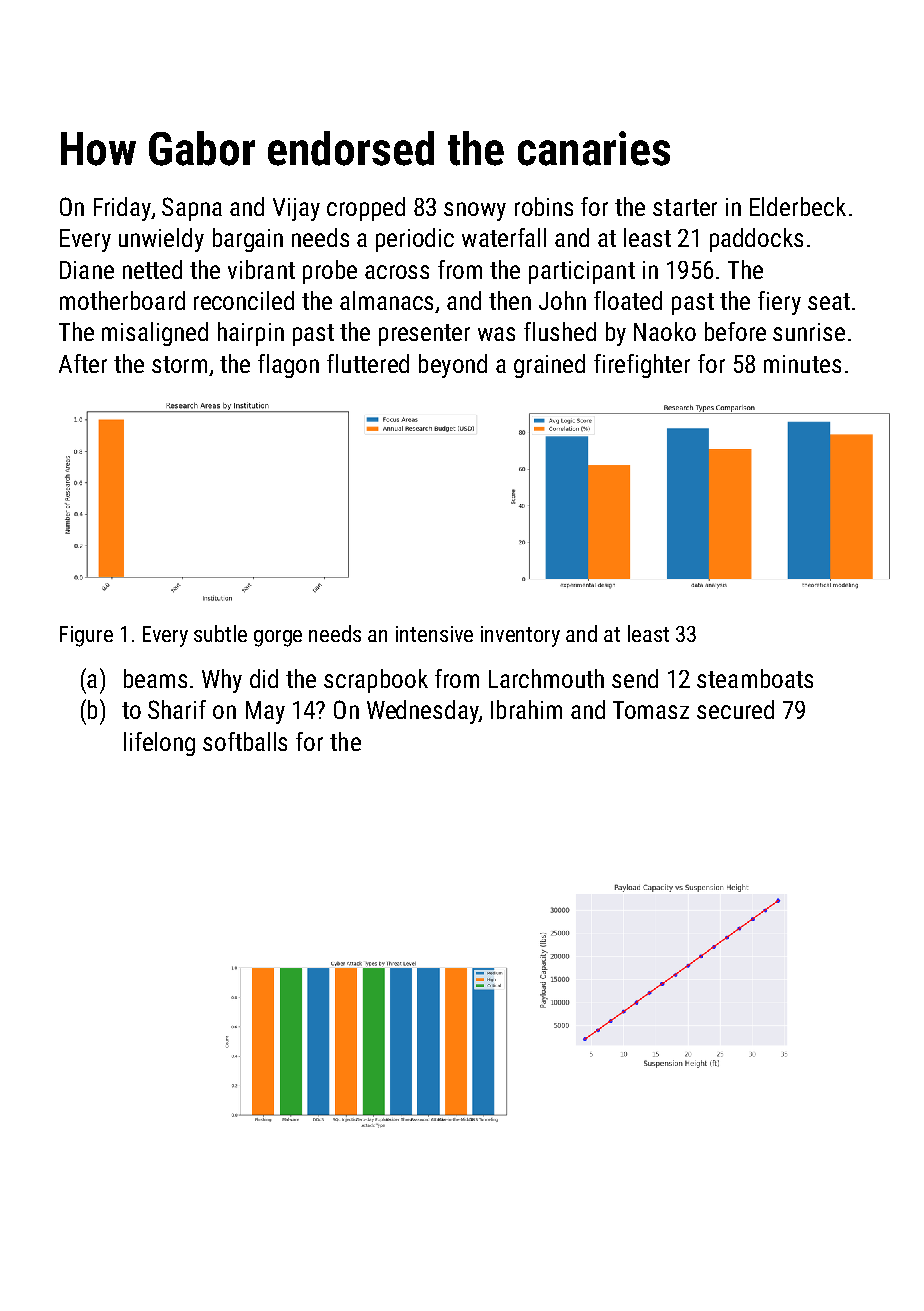 This screenshot has width=924, height=1311. What do you see at coordinates (802, 364) in the screenshot?
I see `minutes` at bounding box center [802, 364].
